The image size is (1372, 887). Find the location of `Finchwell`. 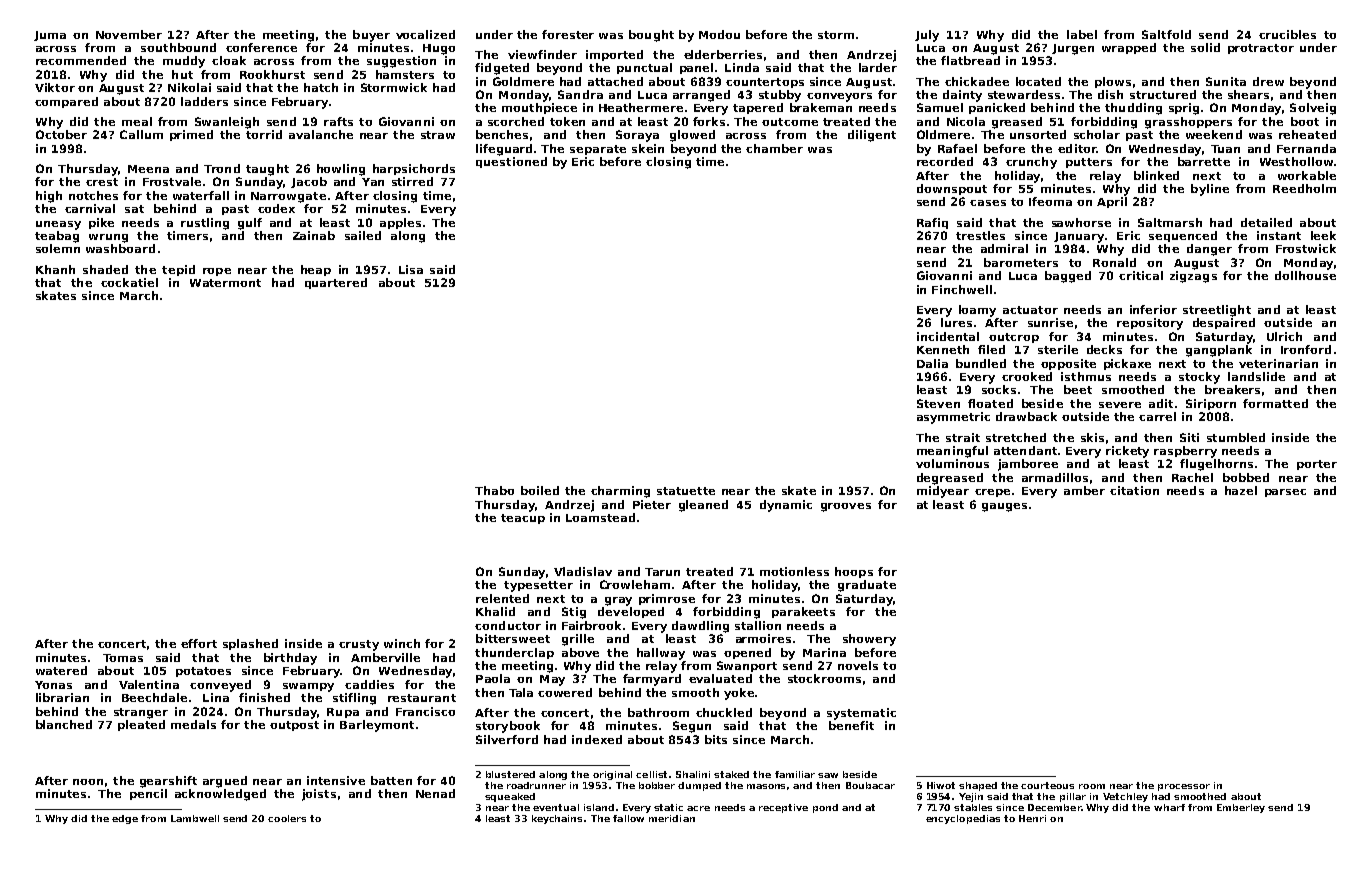

Finchwell is located at coordinates (962, 289).
